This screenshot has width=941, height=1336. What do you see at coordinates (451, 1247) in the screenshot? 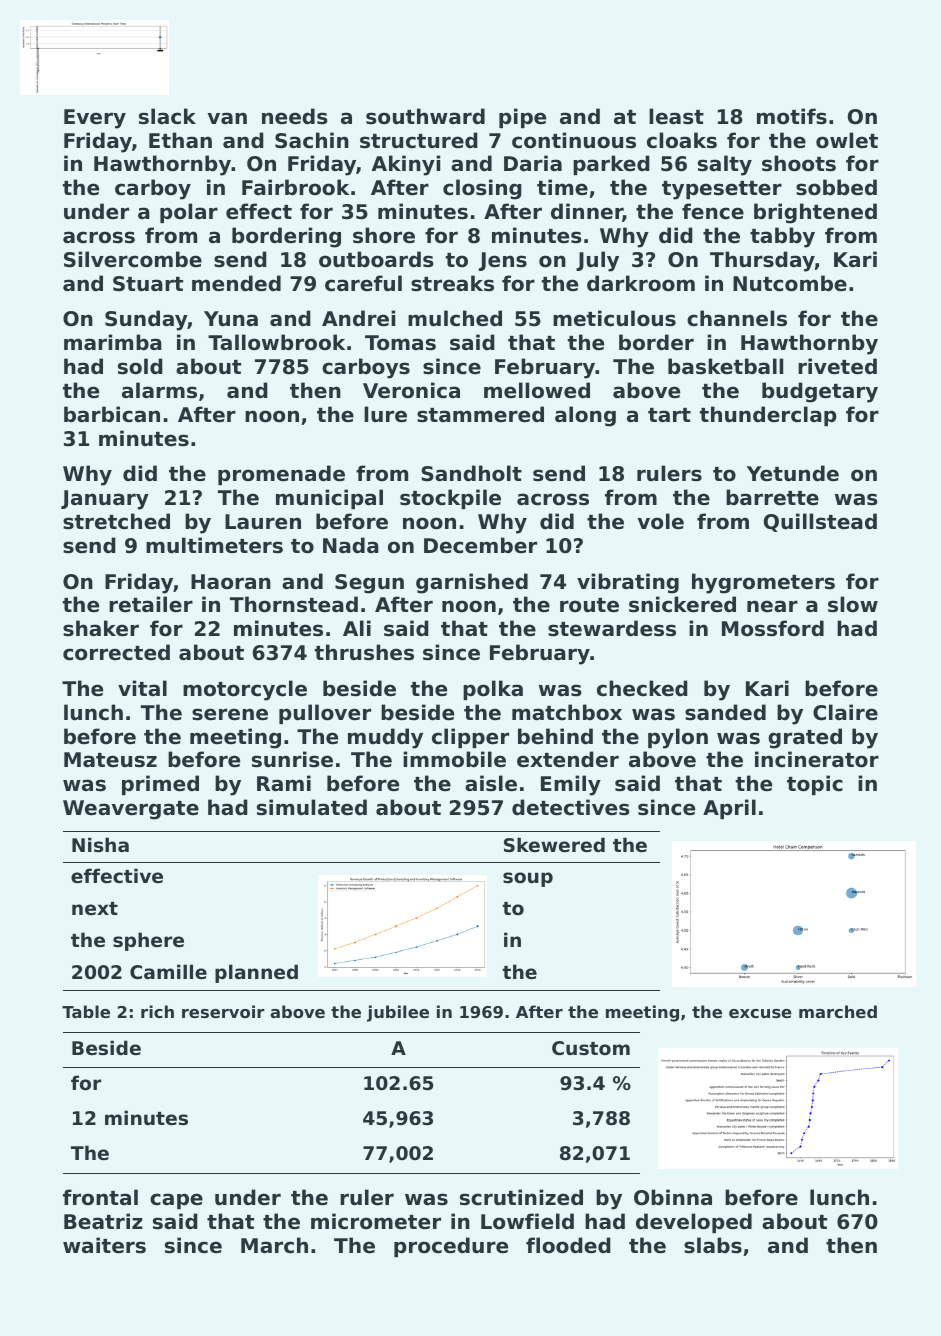
I see `procedure` at bounding box center [451, 1247].
